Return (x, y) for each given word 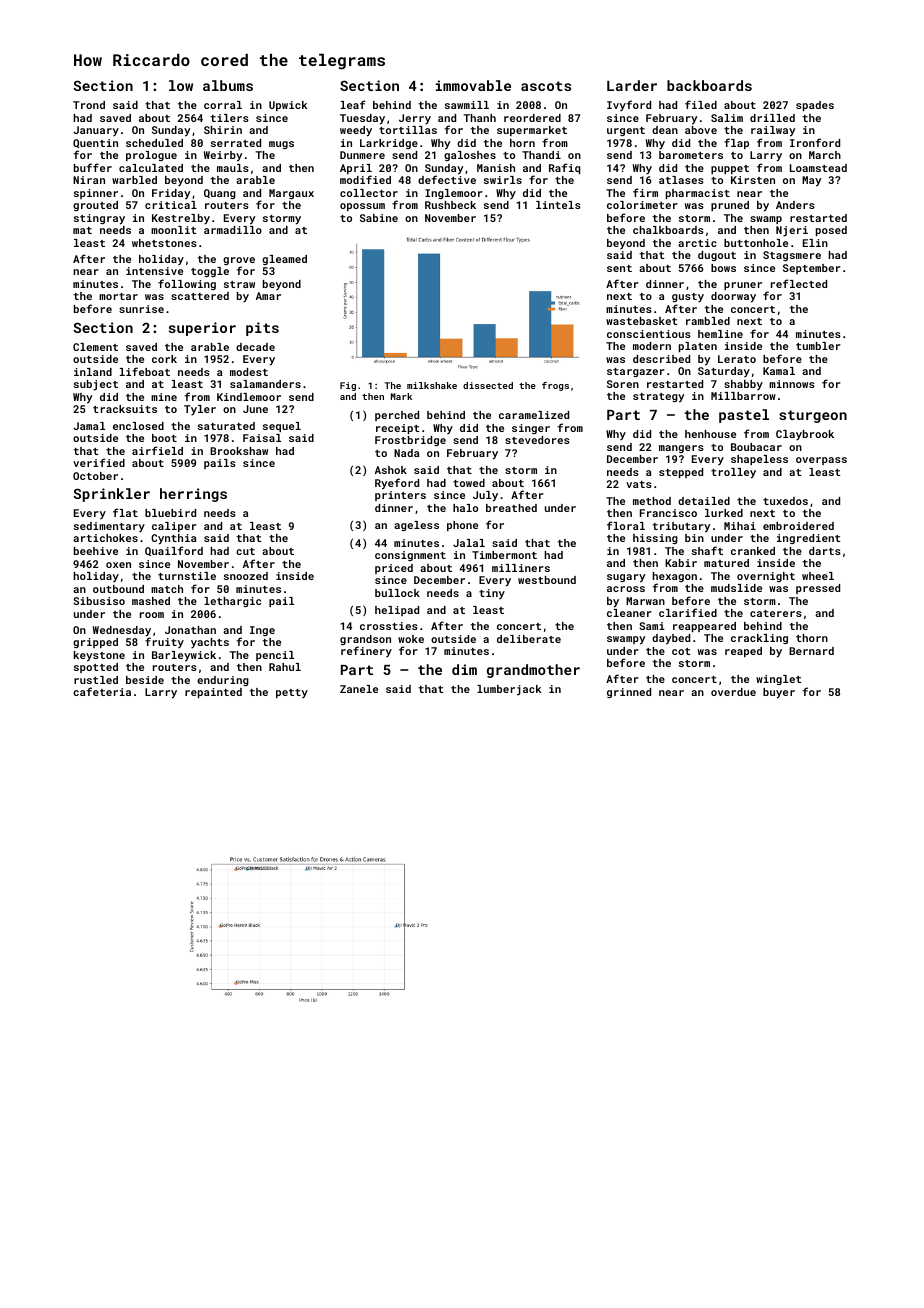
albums (228, 85)
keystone (99, 656)
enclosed (138, 426)
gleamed (284, 260)
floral (626, 525)
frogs (555, 386)
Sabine (379, 218)
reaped (743, 652)
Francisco (668, 513)
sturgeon (813, 416)
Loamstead (818, 168)
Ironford (815, 142)
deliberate (529, 639)
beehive (96, 551)
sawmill (467, 105)
